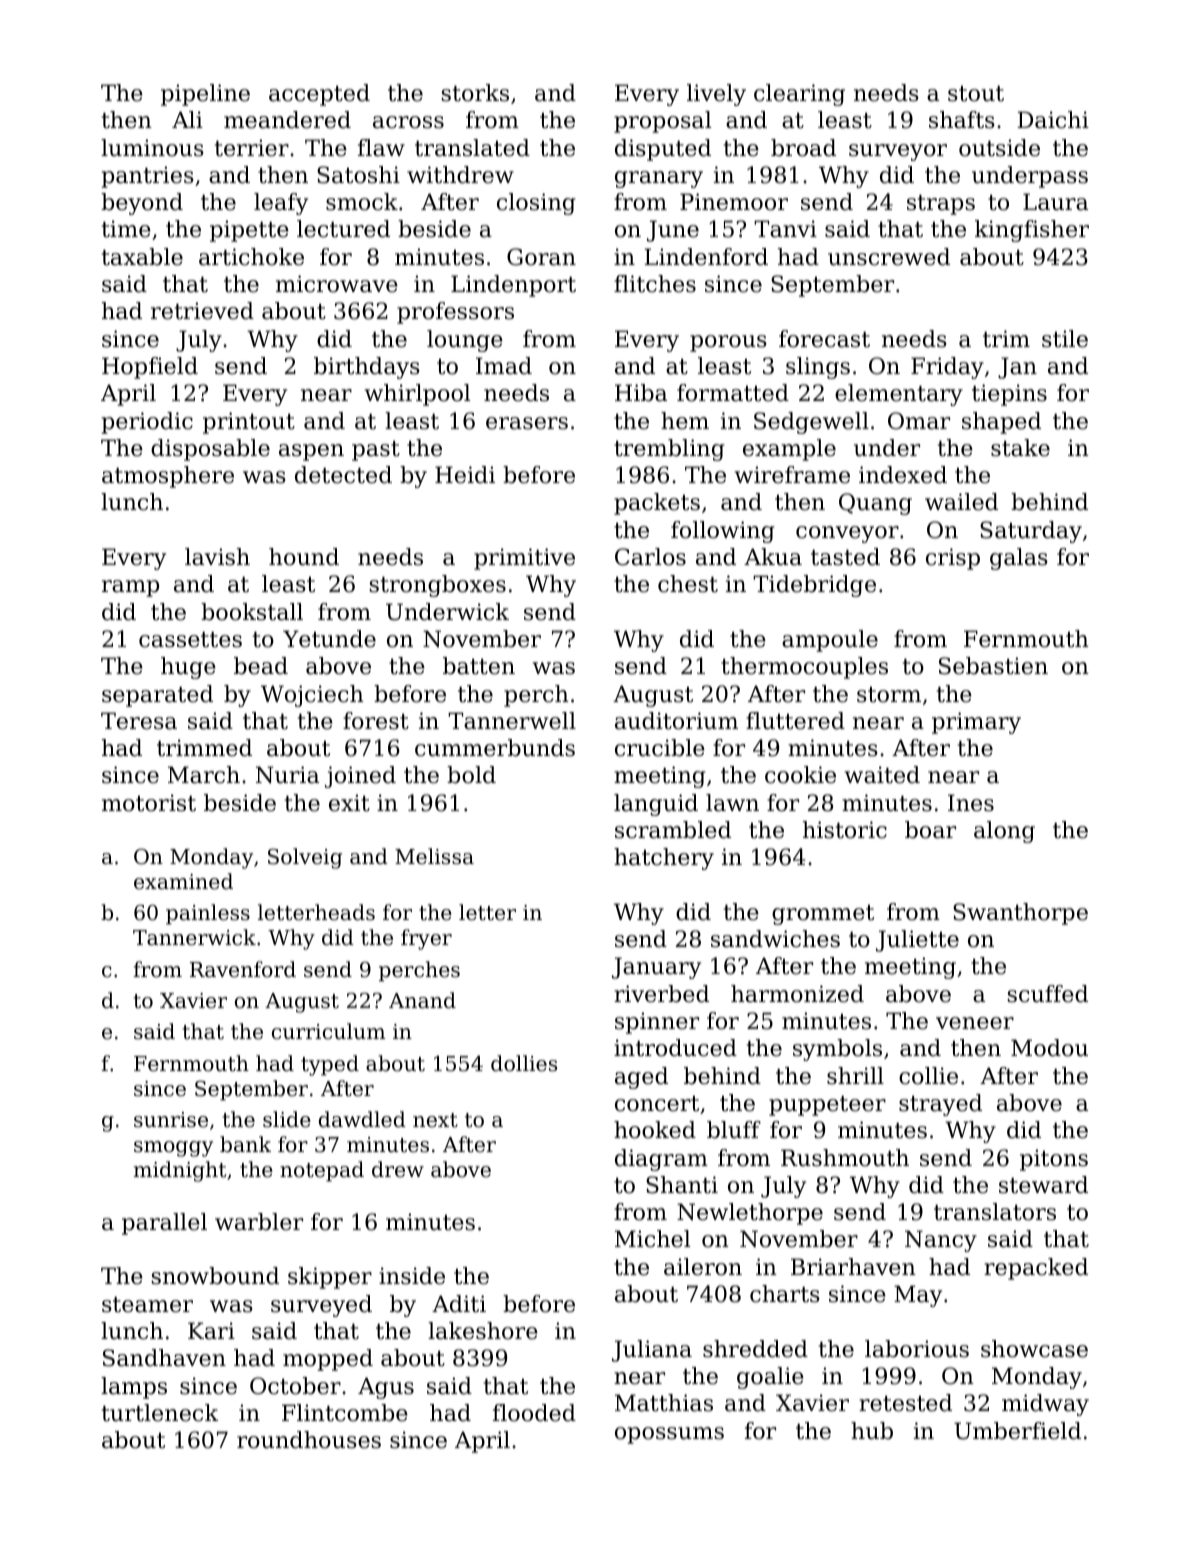 This screenshot has height=1541, width=1190. Describe the element at coordinates (961, 502) in the screenshot. I see `wailed` at that location.
